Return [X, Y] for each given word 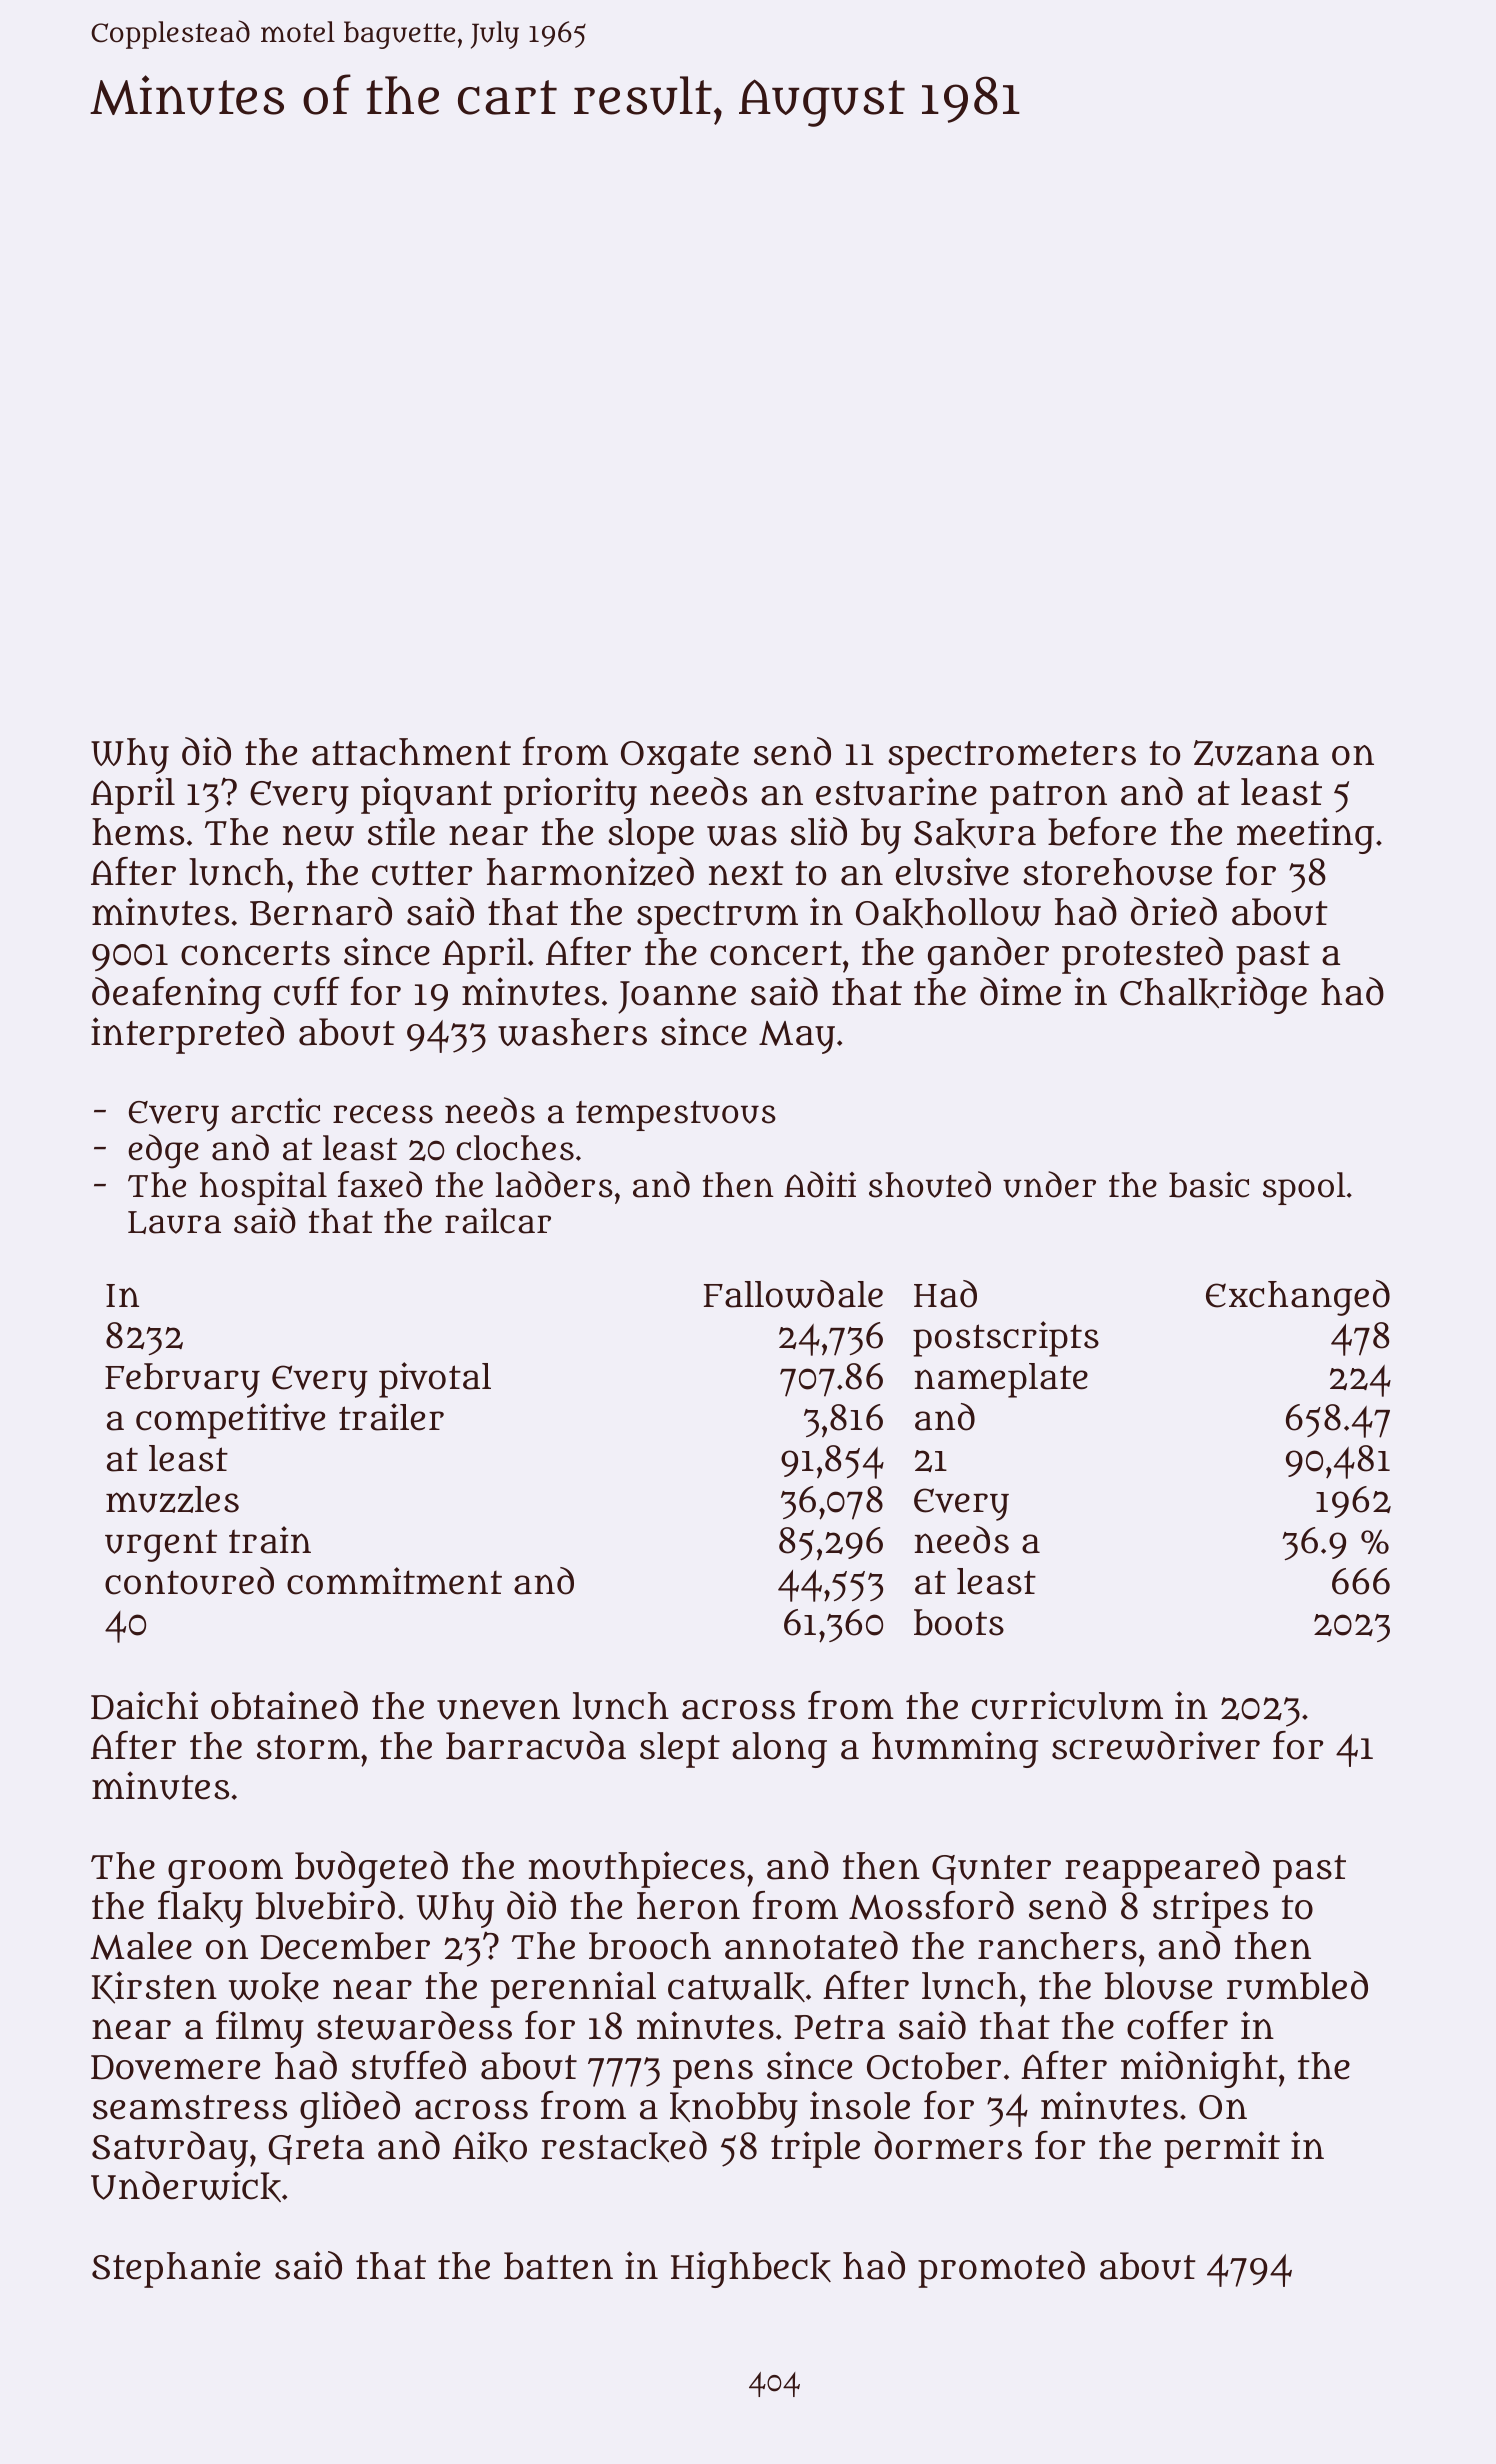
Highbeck [751, 2269]
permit [1222, 2149]
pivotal [435, 1380]
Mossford [931, 1905]
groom [225, 1873]
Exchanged [1298, 1298]
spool [1304, 1188]
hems [138, 832]
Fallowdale [793, 1294]
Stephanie [176, 2269]
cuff [307, 991]
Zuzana [1256, 753]
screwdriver [1156, 1745]
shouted [930, 1184]
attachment [411, 752]
